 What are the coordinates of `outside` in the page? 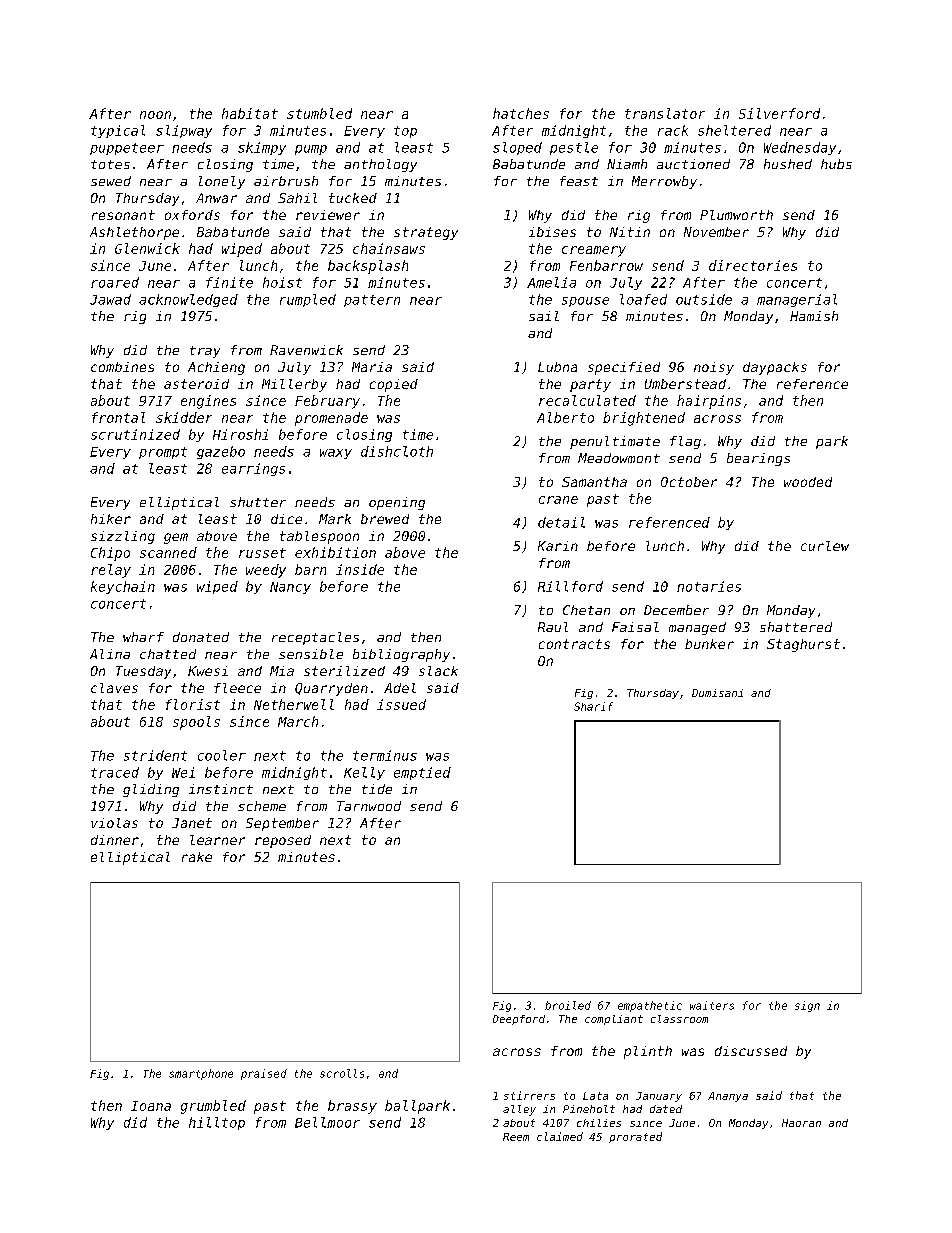 It's located at (704, 299).
